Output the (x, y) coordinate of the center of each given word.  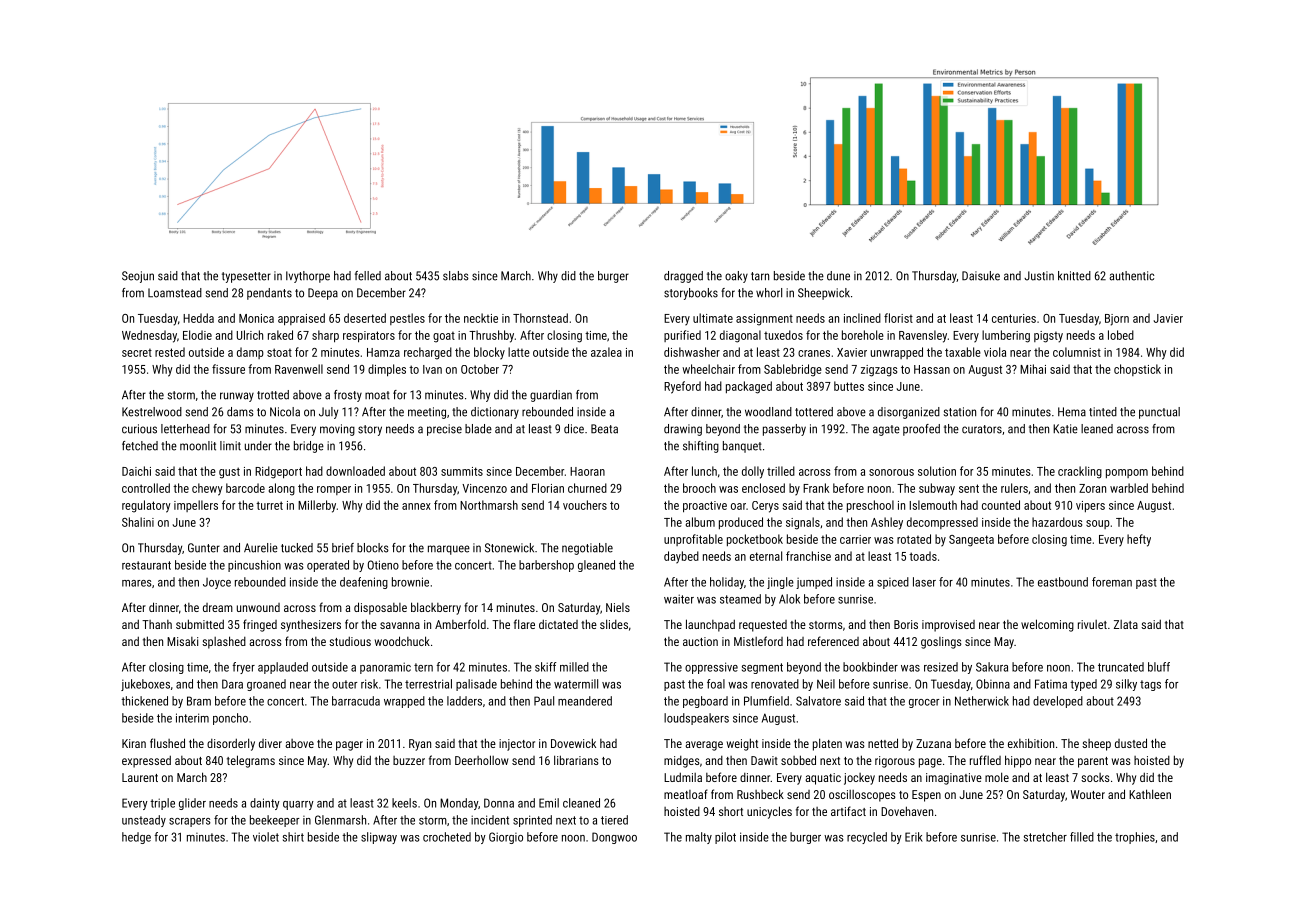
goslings (941, 643)
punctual (1159, 413)
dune (838, 276)
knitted (1074, 276)
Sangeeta (971, 541)
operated (328, 566)
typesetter (246, 277)
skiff (546, 667)
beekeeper (274, 821)
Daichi (136, 471)
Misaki (182, 641)
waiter (679, 599)
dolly (753, 472)
